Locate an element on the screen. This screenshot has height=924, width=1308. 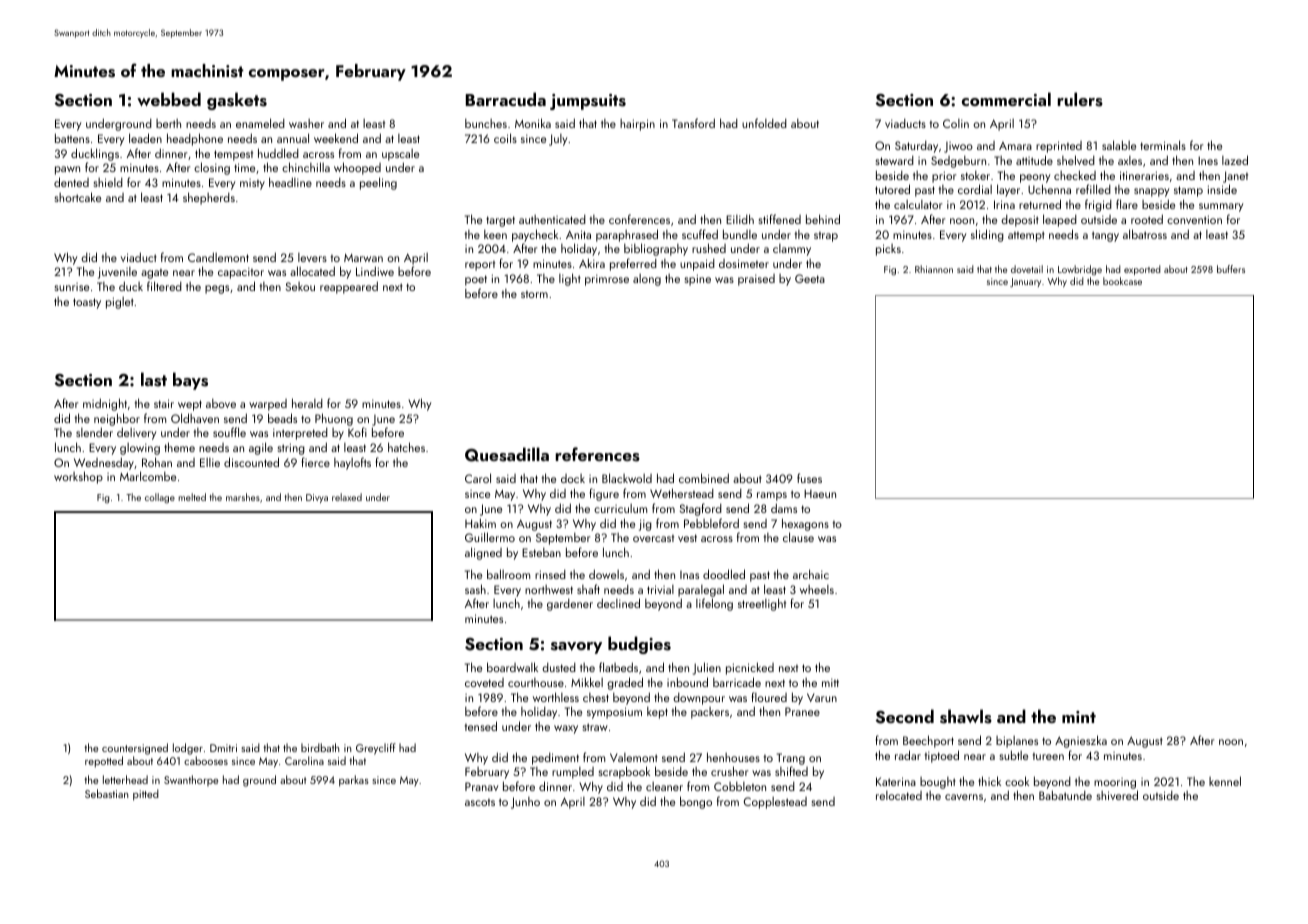
wheels is located at coordinates (817, 589).
